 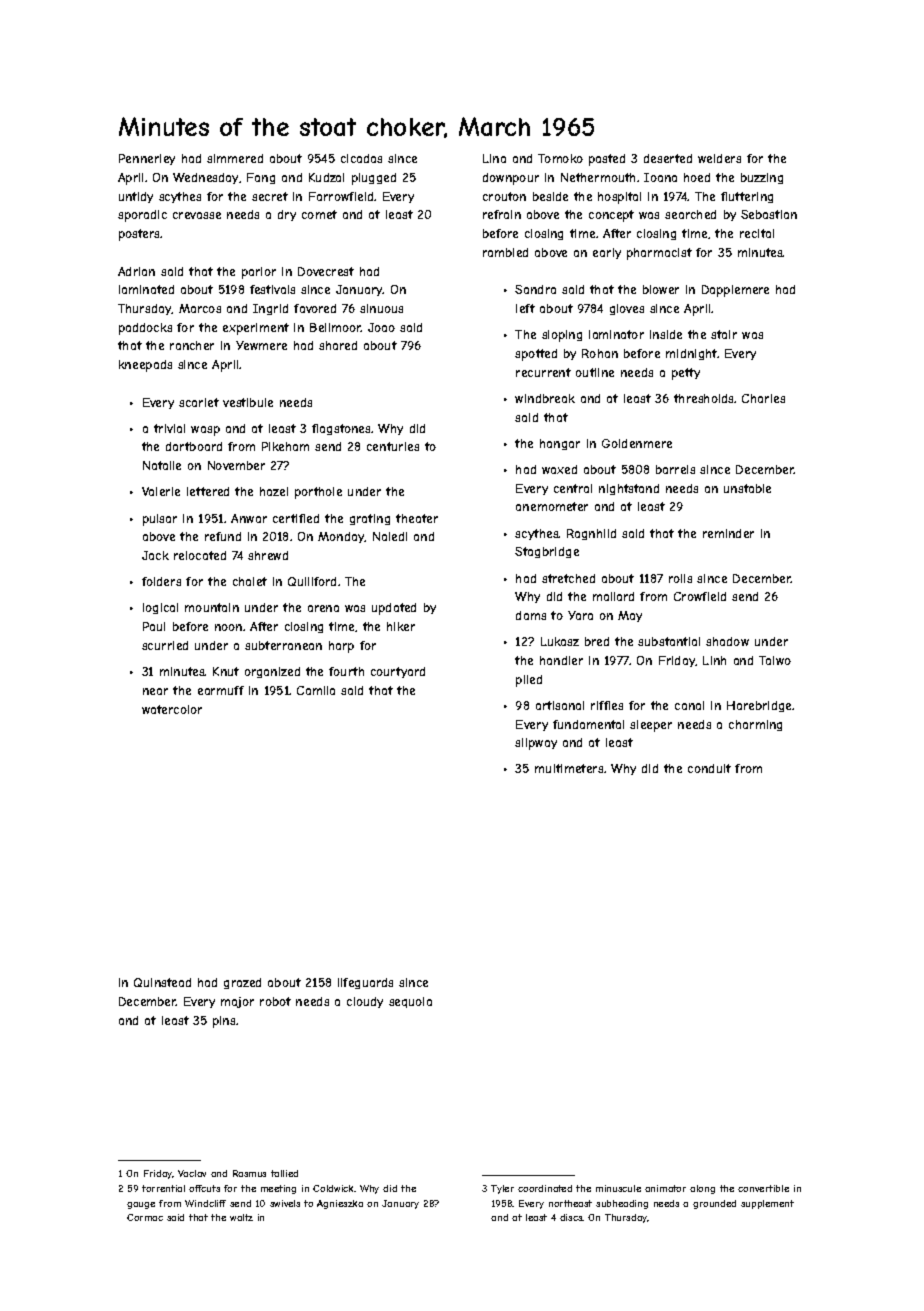 I want to click on petty, so click(x=686, y=374).
